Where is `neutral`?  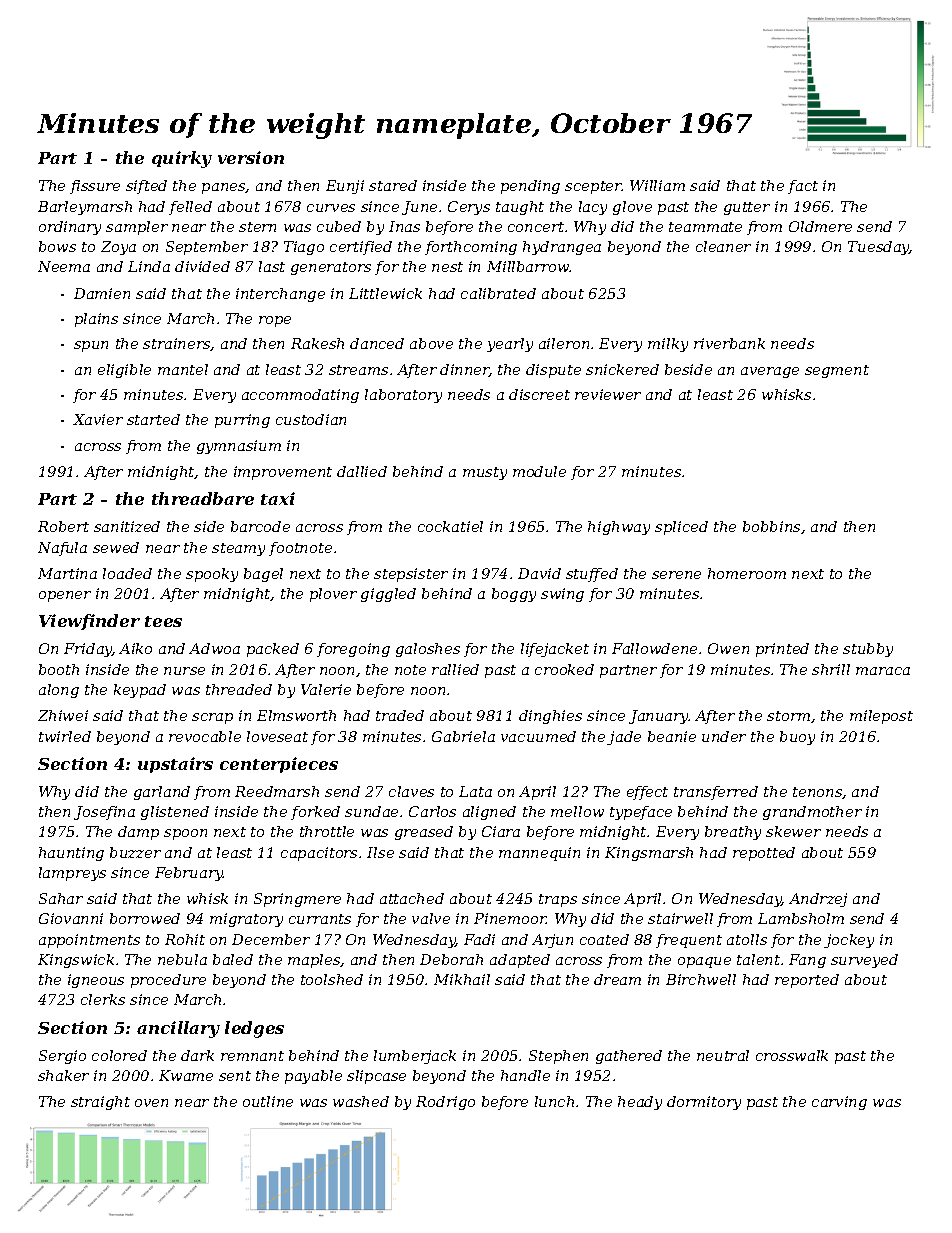
neutral is located at coordinates (723, 1055).
